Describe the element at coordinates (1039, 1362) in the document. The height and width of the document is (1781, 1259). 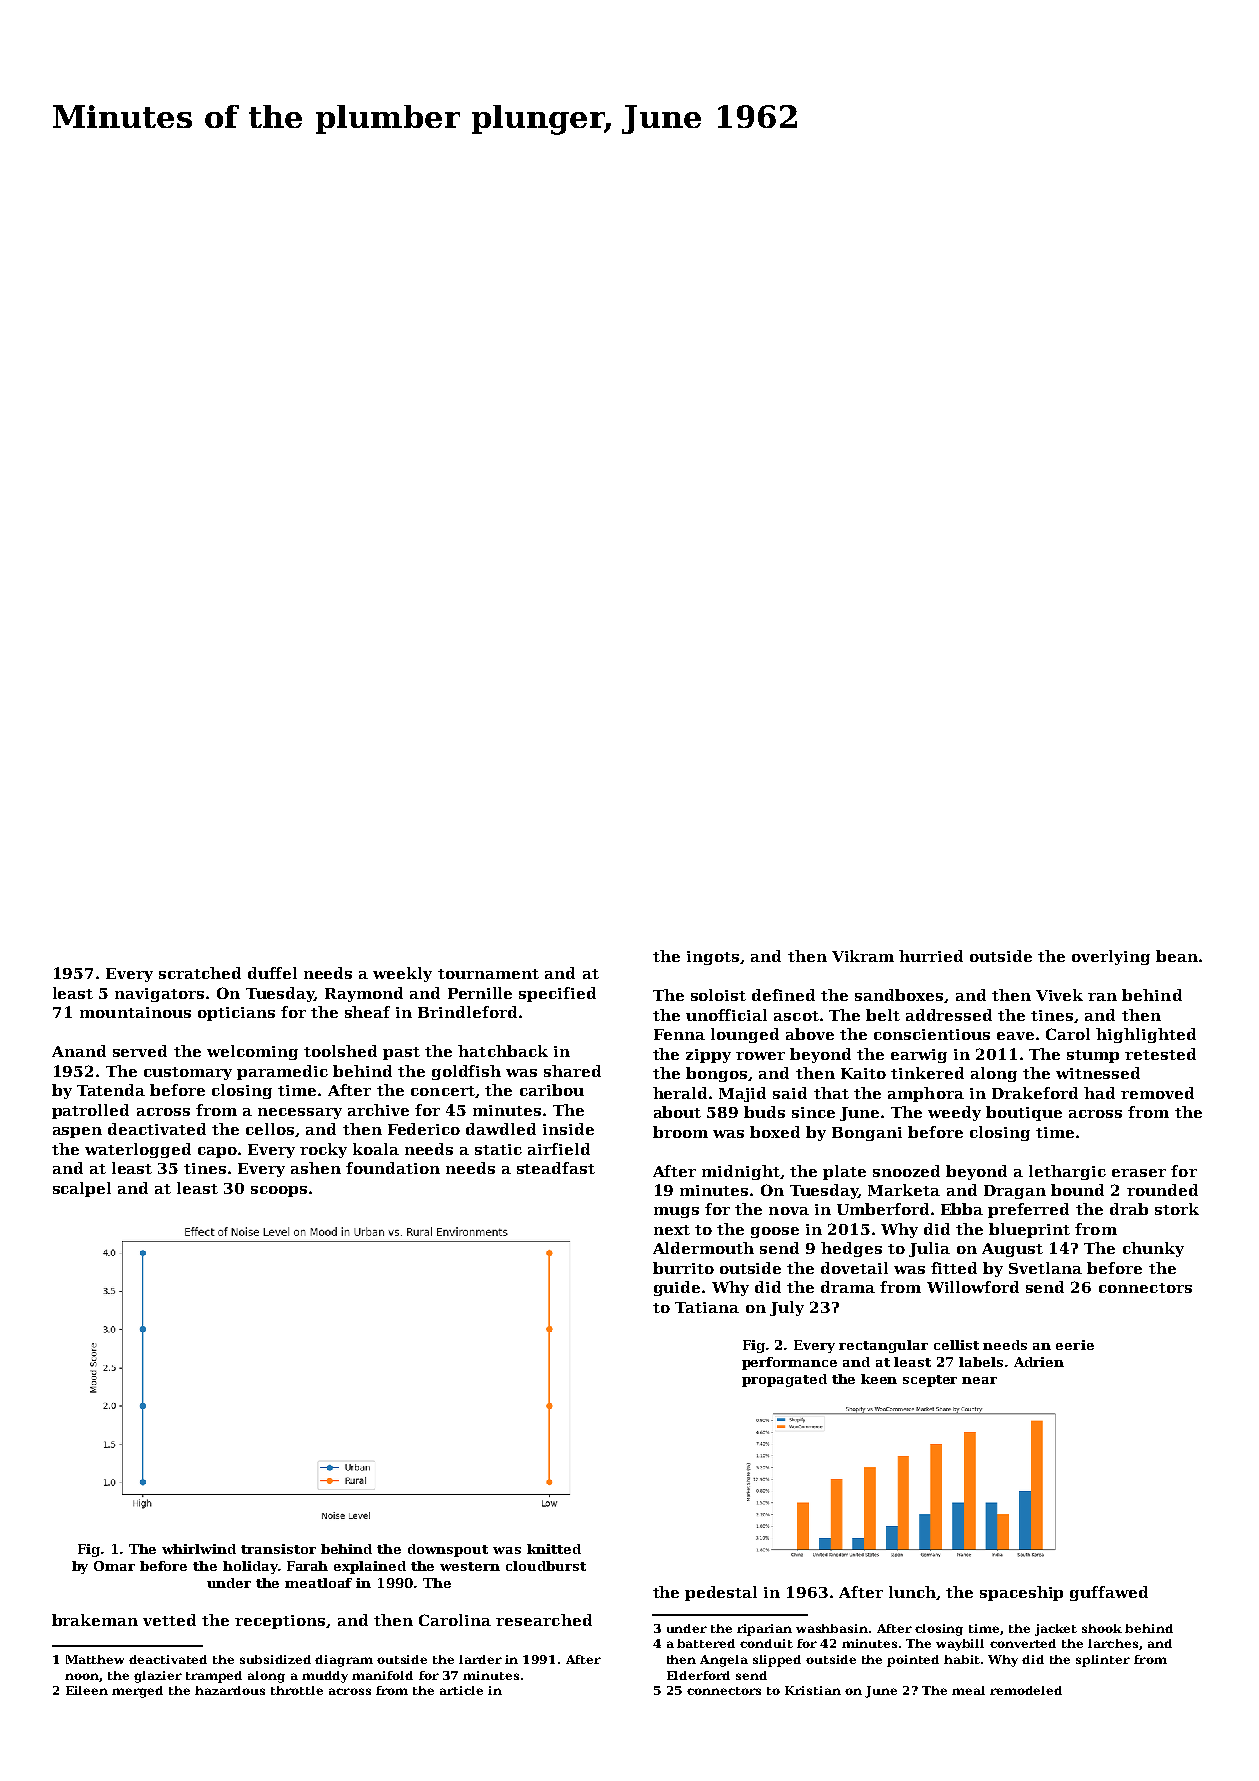
I see `Adrien` at that location.
